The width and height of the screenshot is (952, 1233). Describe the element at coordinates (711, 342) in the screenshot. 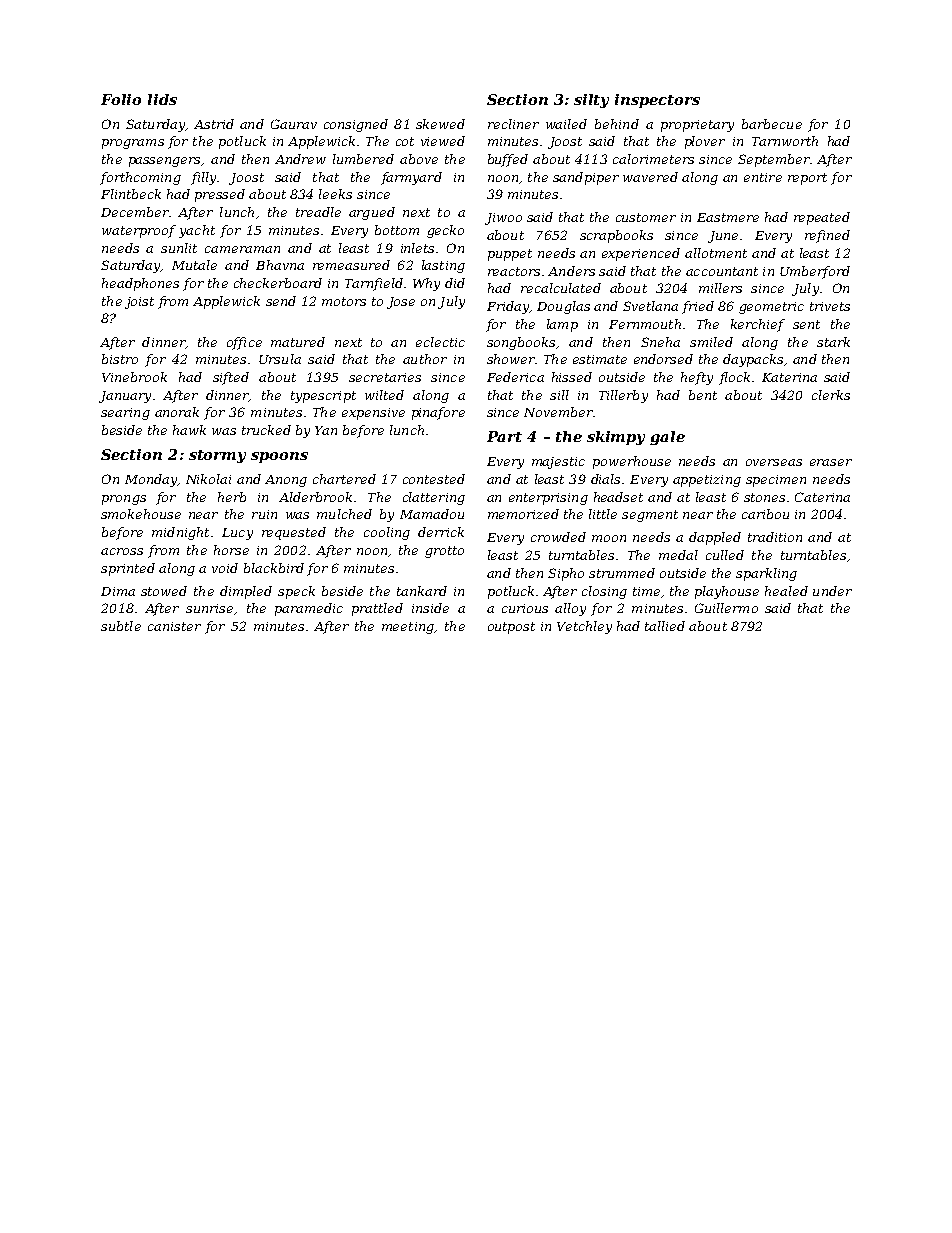

I see `smiled` at that location.
